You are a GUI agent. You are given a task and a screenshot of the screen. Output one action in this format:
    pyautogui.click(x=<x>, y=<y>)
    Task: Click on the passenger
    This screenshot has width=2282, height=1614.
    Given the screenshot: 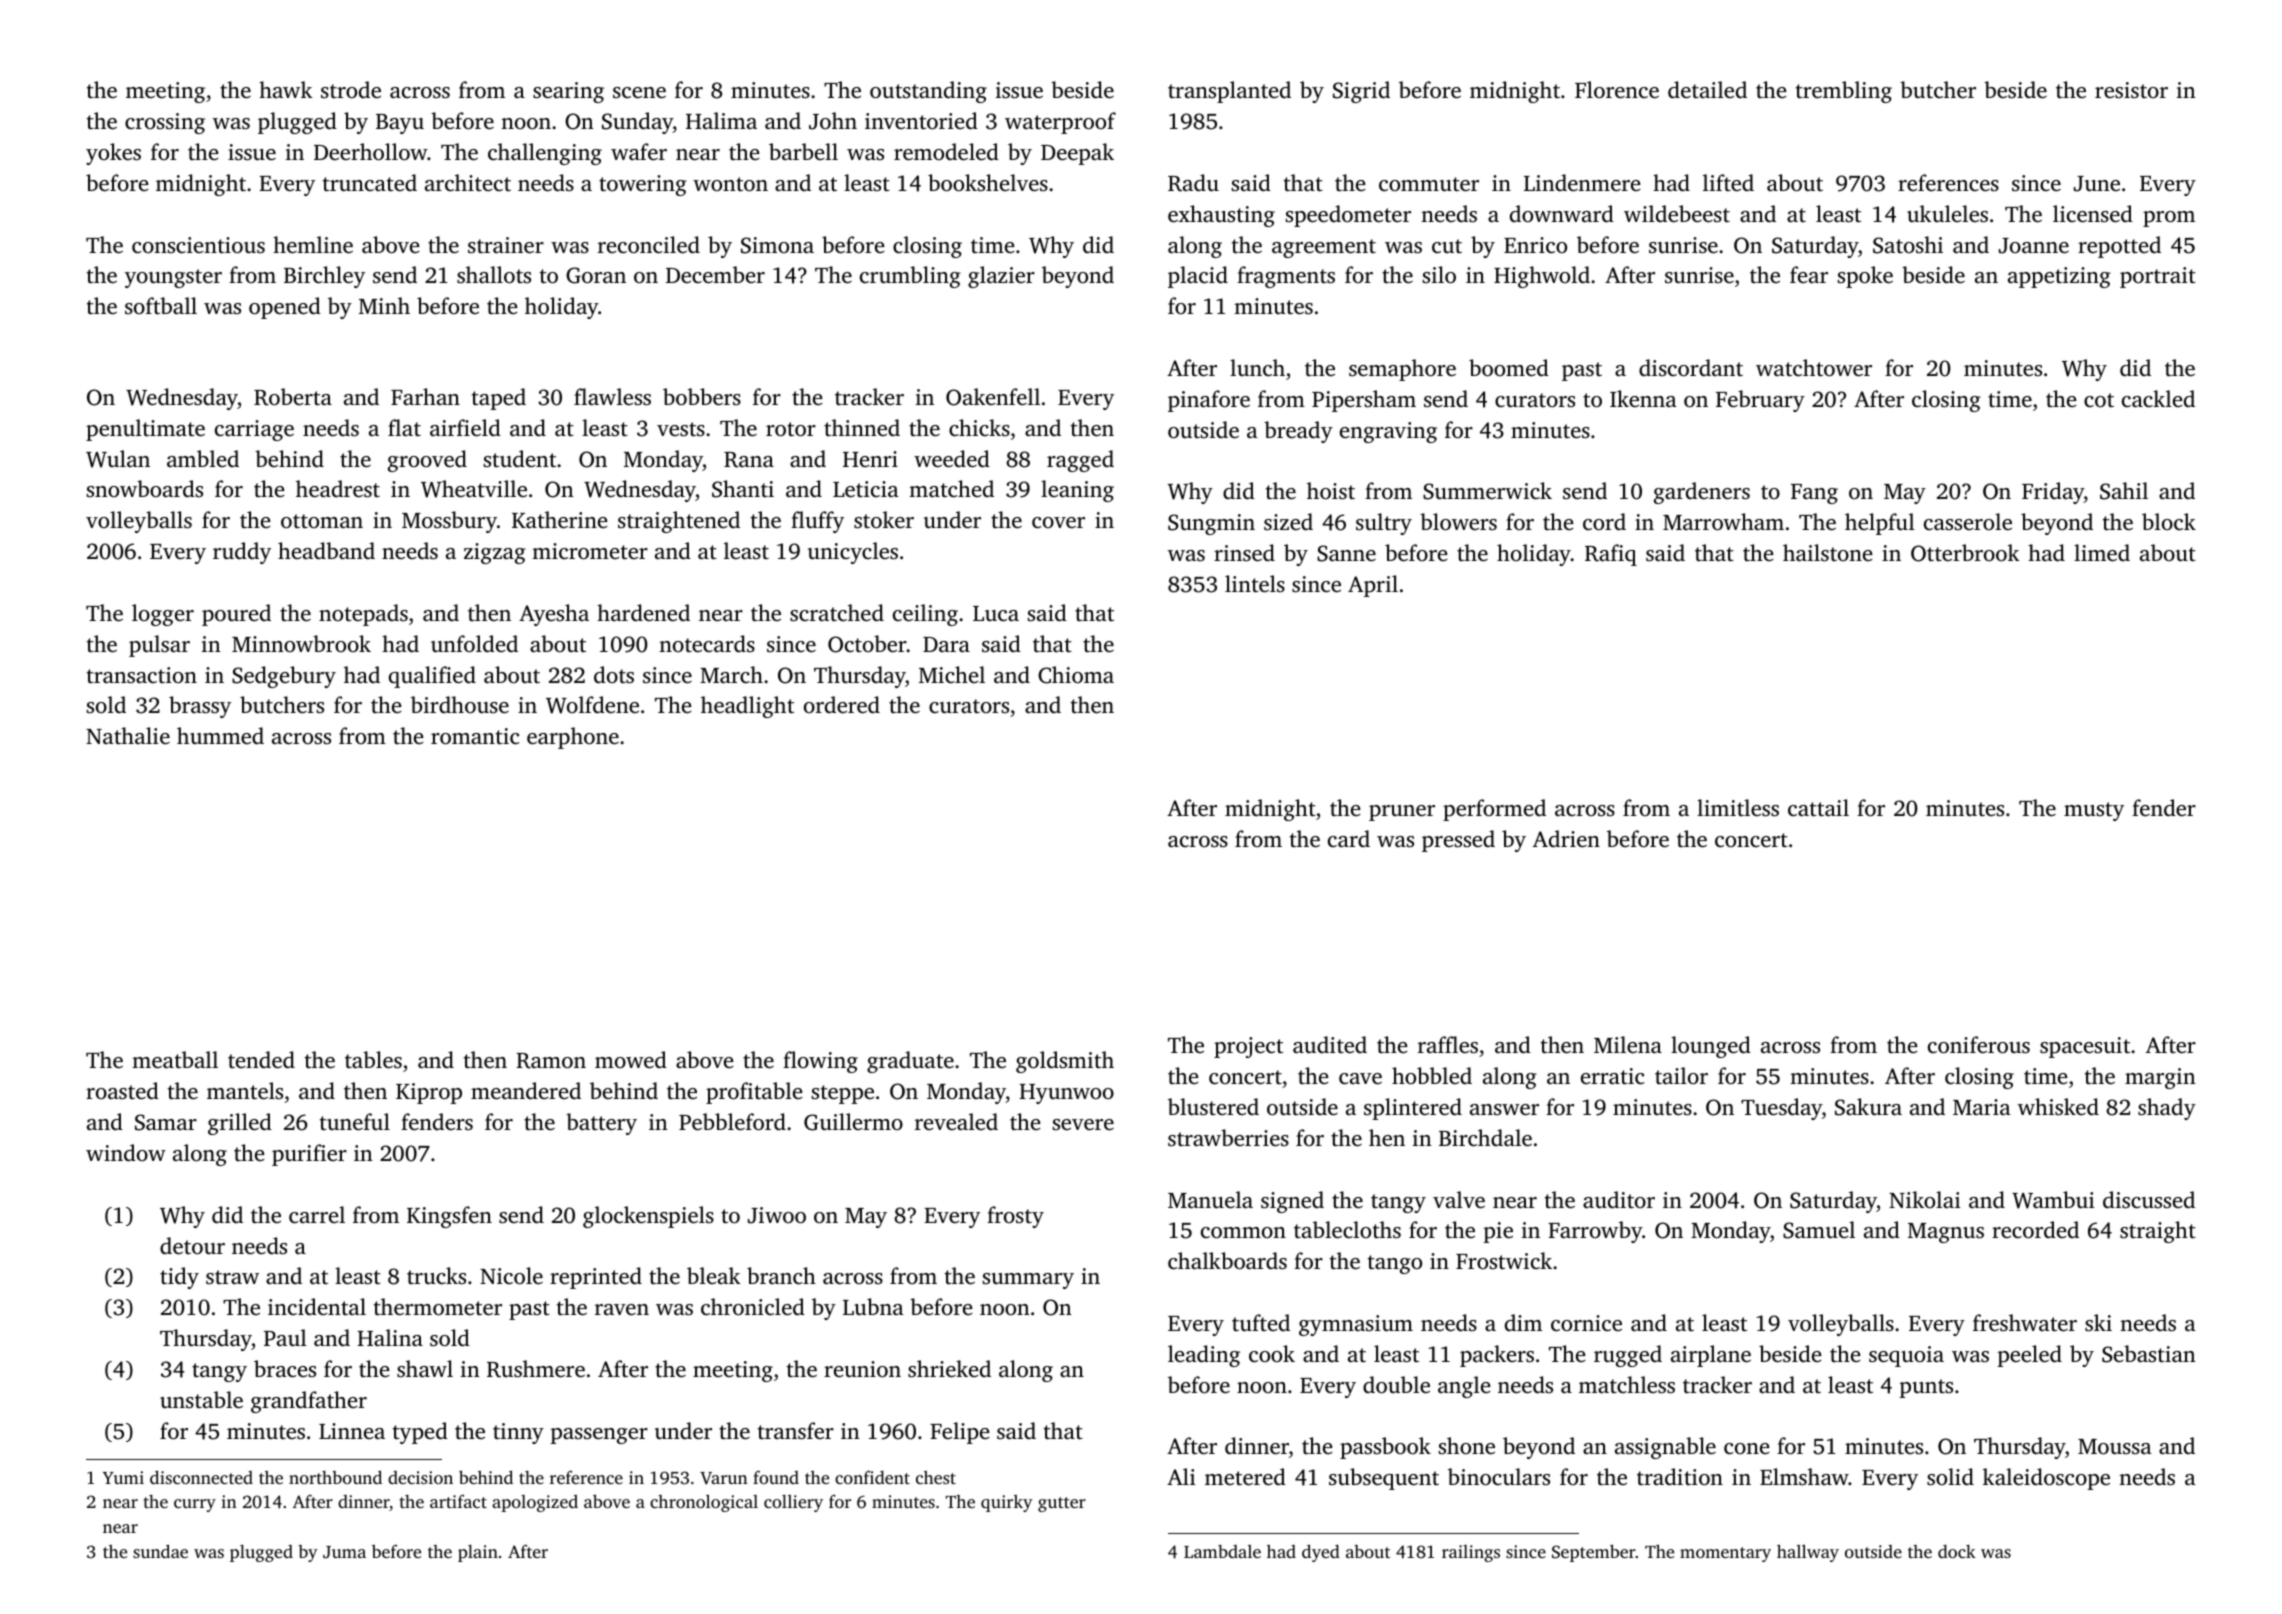 What is the action you would take?
    pyautogui.click(x=599, y=1436)
